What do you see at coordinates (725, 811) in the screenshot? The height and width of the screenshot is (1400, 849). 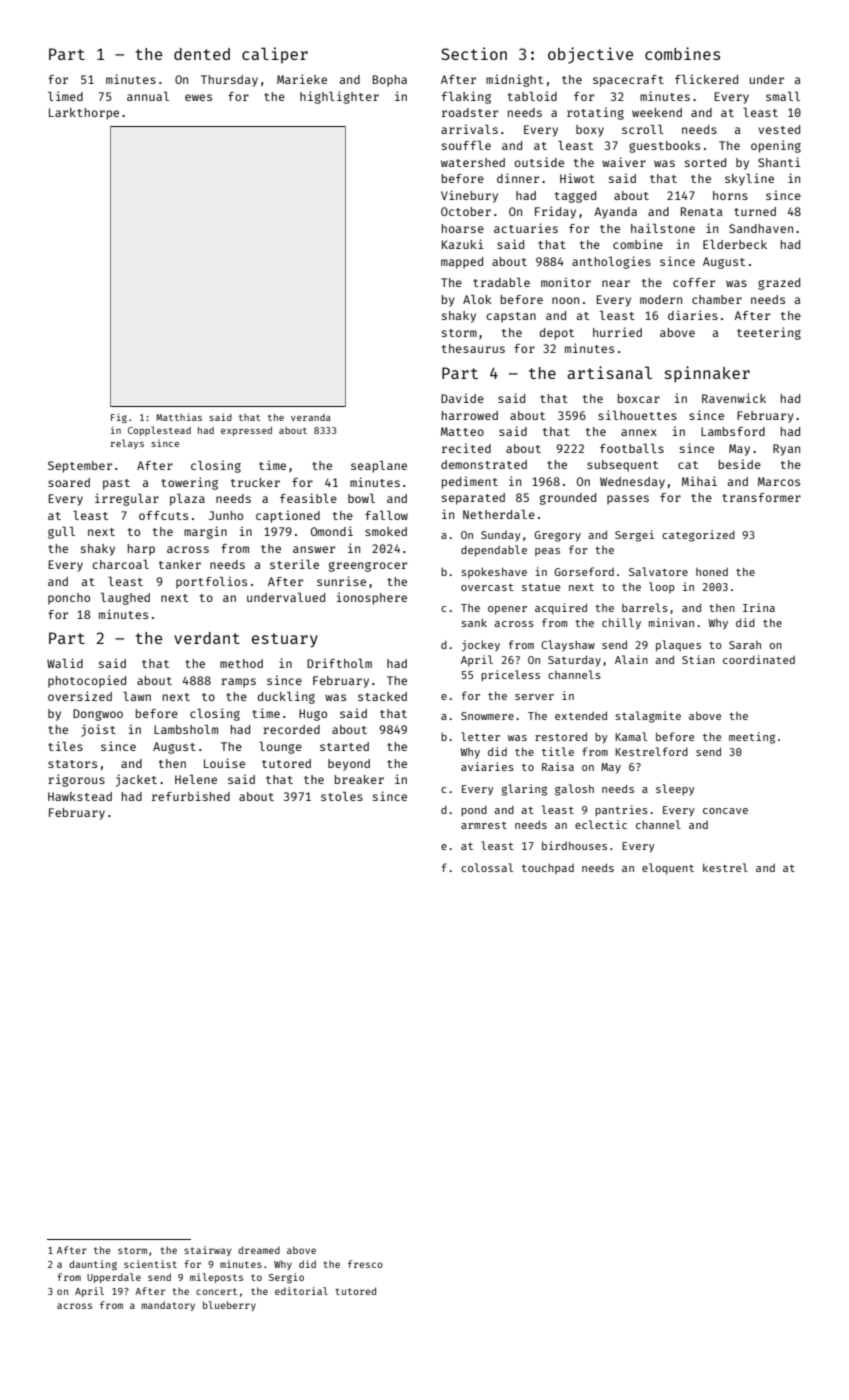 I see `concave` at bounding box center [725, 811].
